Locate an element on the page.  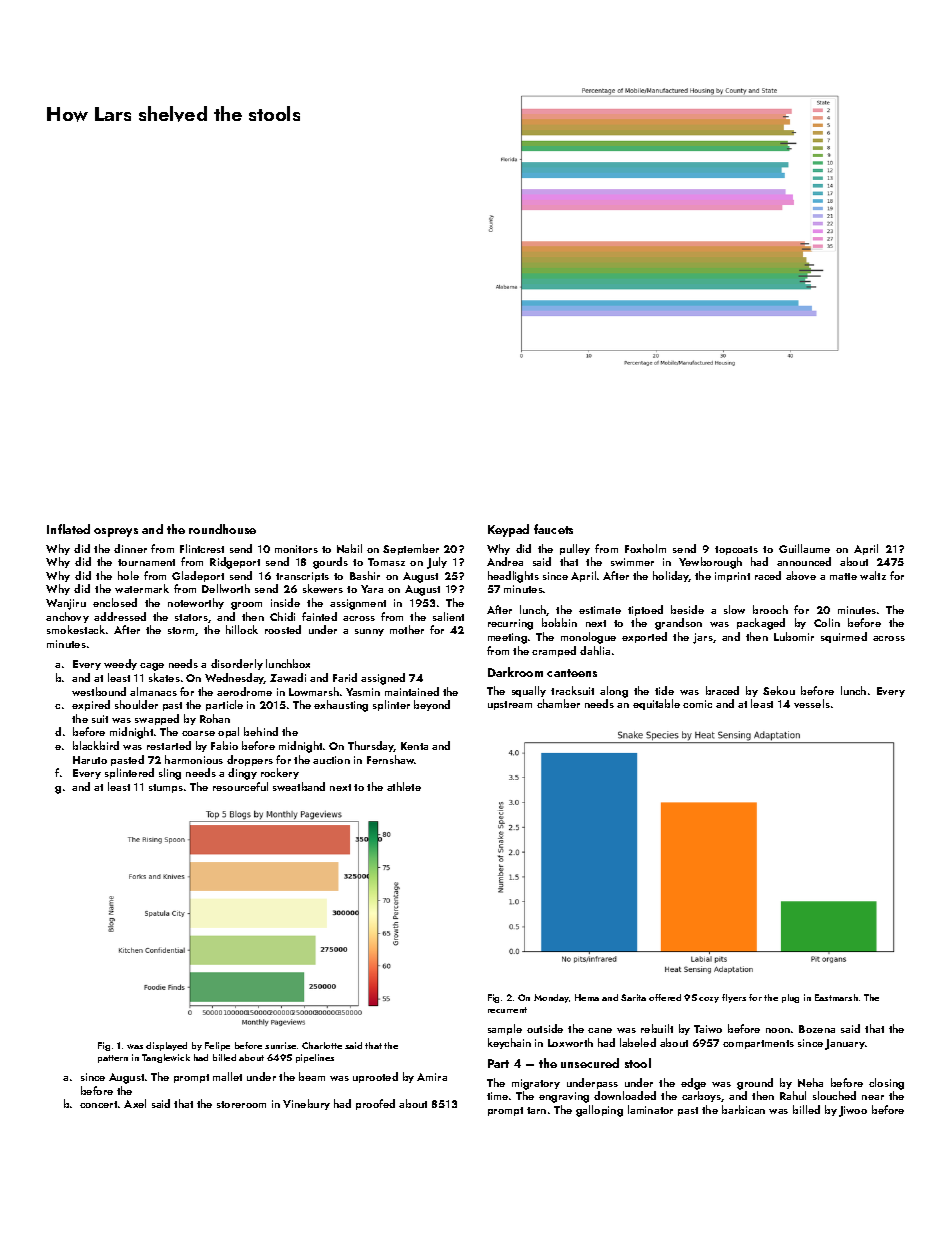
displayed is located at coordinates (166, 1046).
